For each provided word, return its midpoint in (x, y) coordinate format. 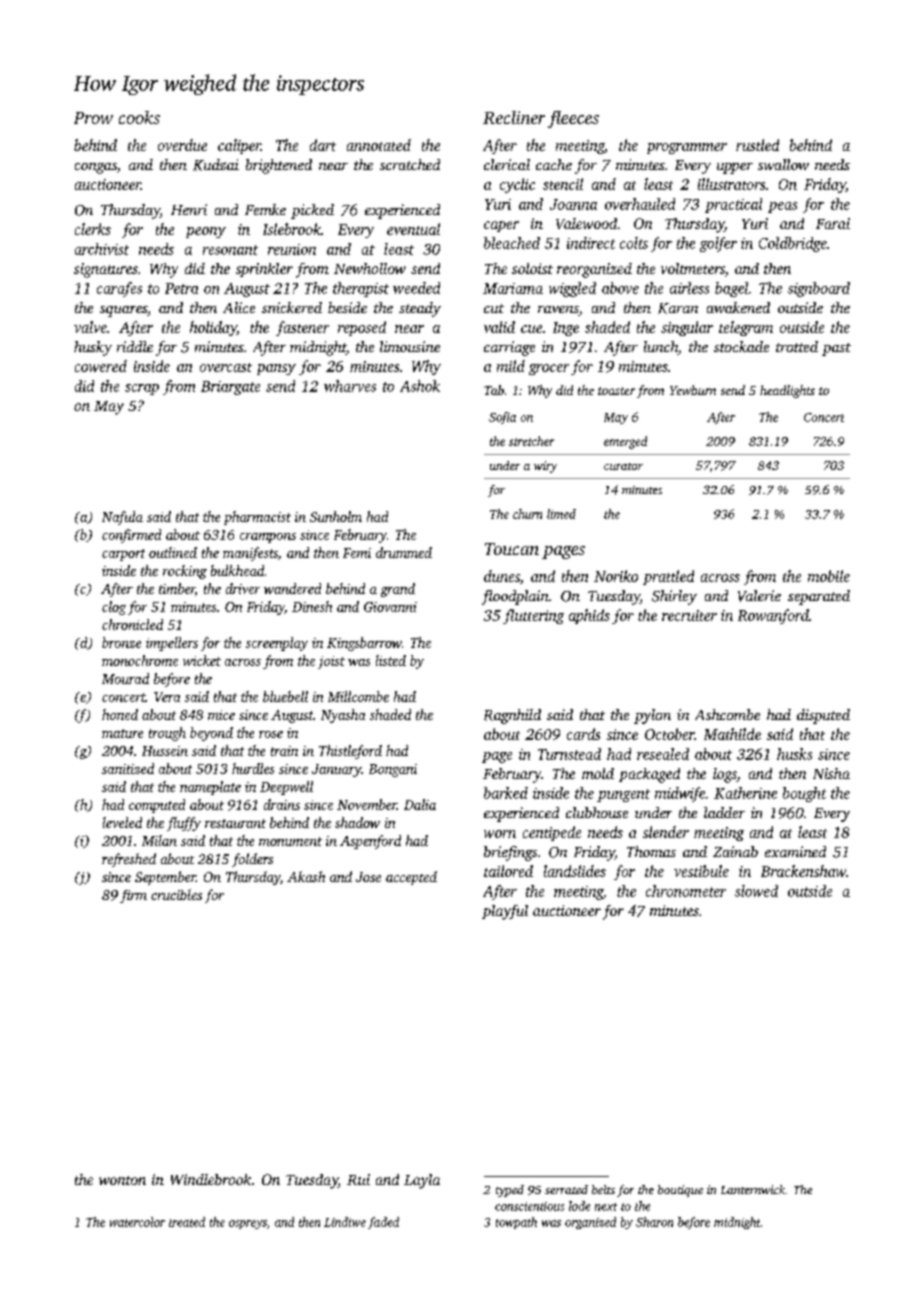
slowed (756, 891)
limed (561, 514)
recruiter (689, 615)
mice (221, 715)
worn (500, 834)
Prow (93, 118)
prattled (668, 577)
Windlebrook (211, 1179)
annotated (379, 145)
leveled (122, 822)
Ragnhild (512, 716)
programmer (687, 148)
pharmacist (257, 518)
